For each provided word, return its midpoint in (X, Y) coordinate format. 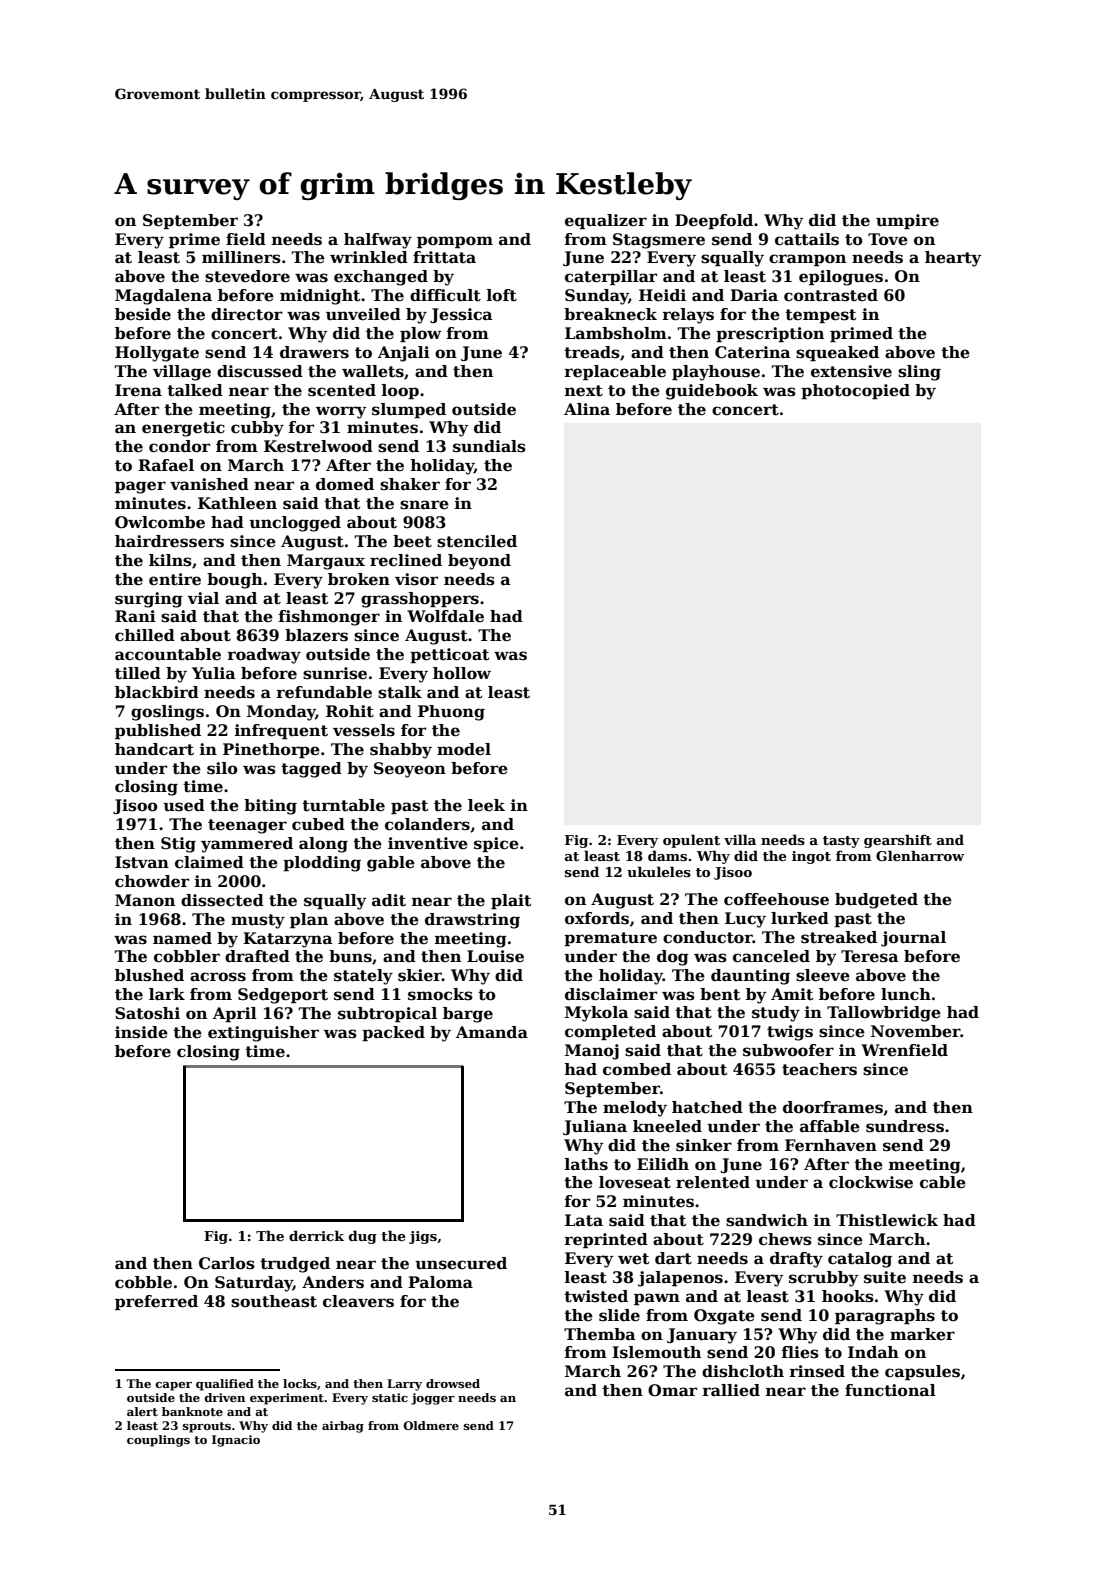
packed (393, 1033)
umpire (907, 221)
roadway (264, 656)
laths (586, 1164)
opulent (691, 841)
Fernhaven (831, 1145)
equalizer (606, 221)
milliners (241, 257)
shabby (401, 751)
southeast (274, 1301)
